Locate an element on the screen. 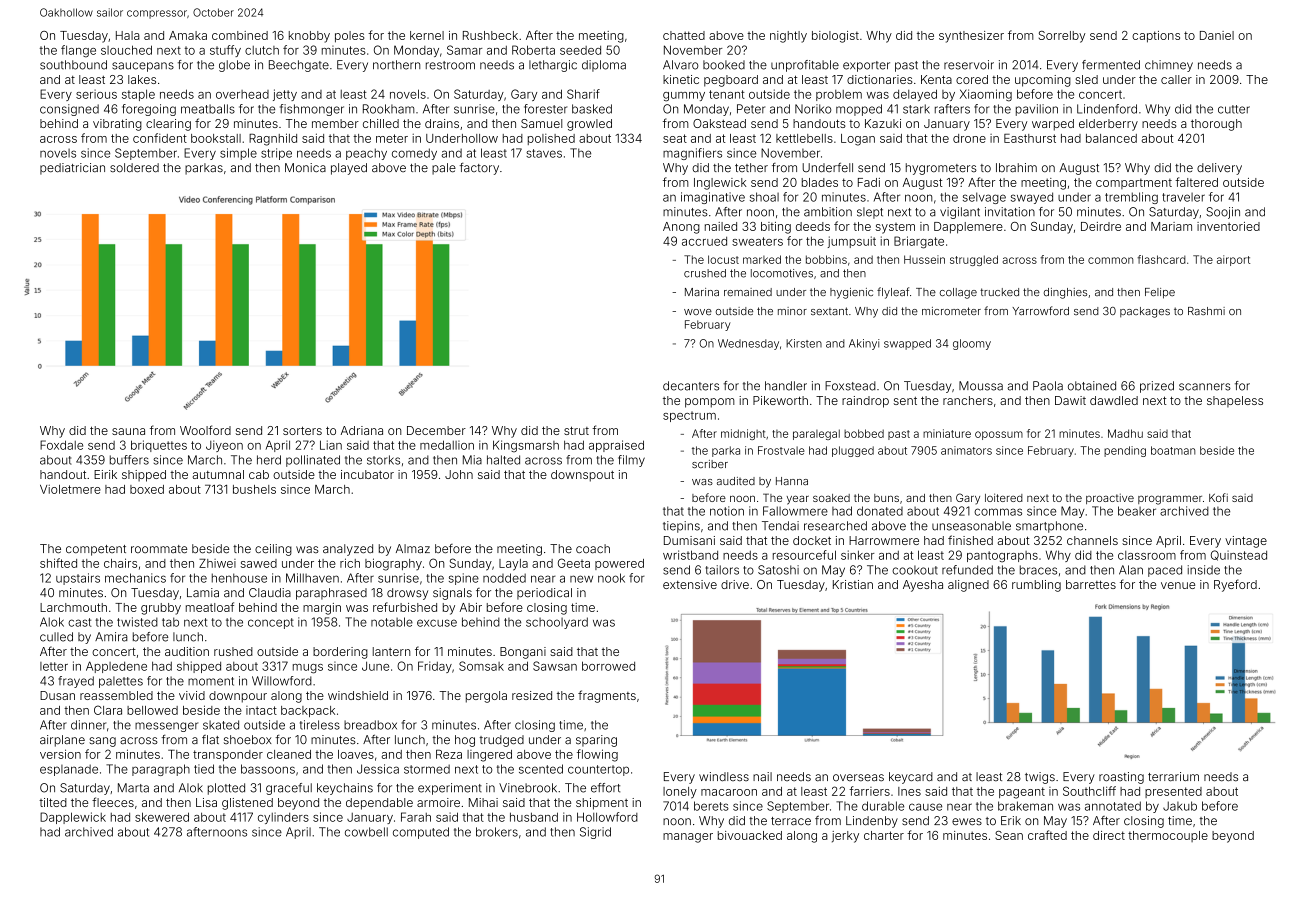  overhead is located at coordinates (242, 94).
